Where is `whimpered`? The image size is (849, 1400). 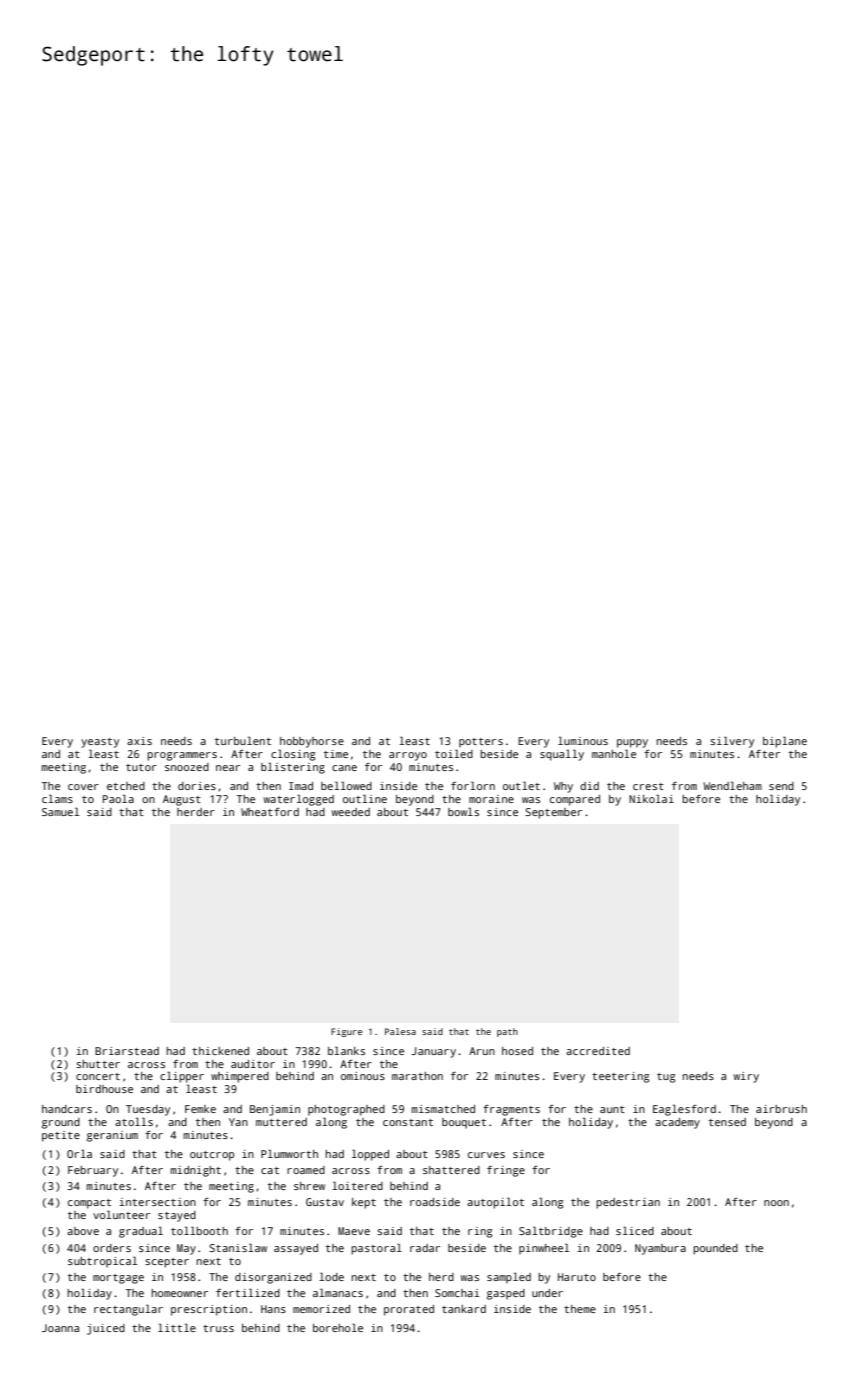
whimpered is located at coordinates (240, 1077).
